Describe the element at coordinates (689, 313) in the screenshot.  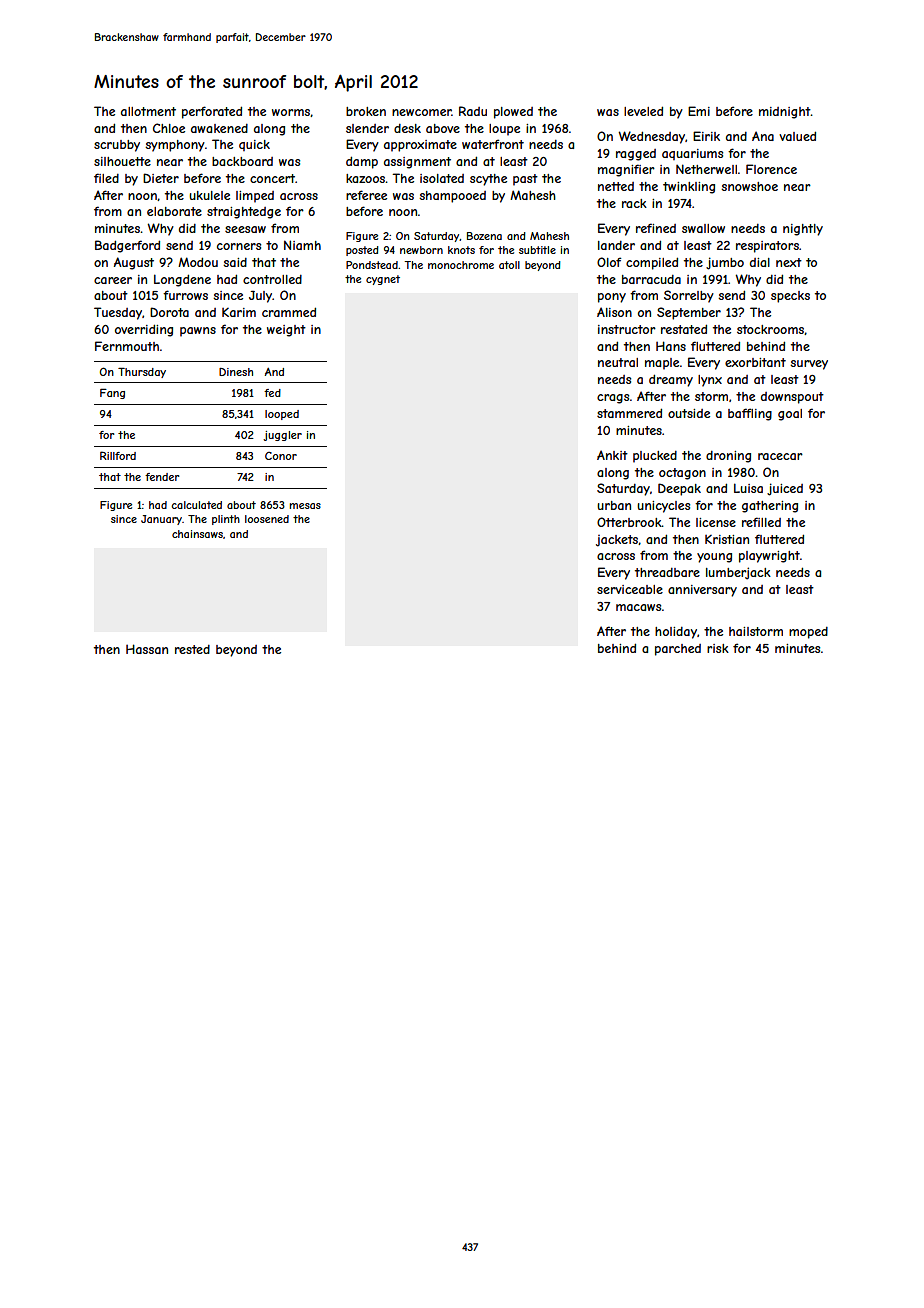
I see `September` at that location.
